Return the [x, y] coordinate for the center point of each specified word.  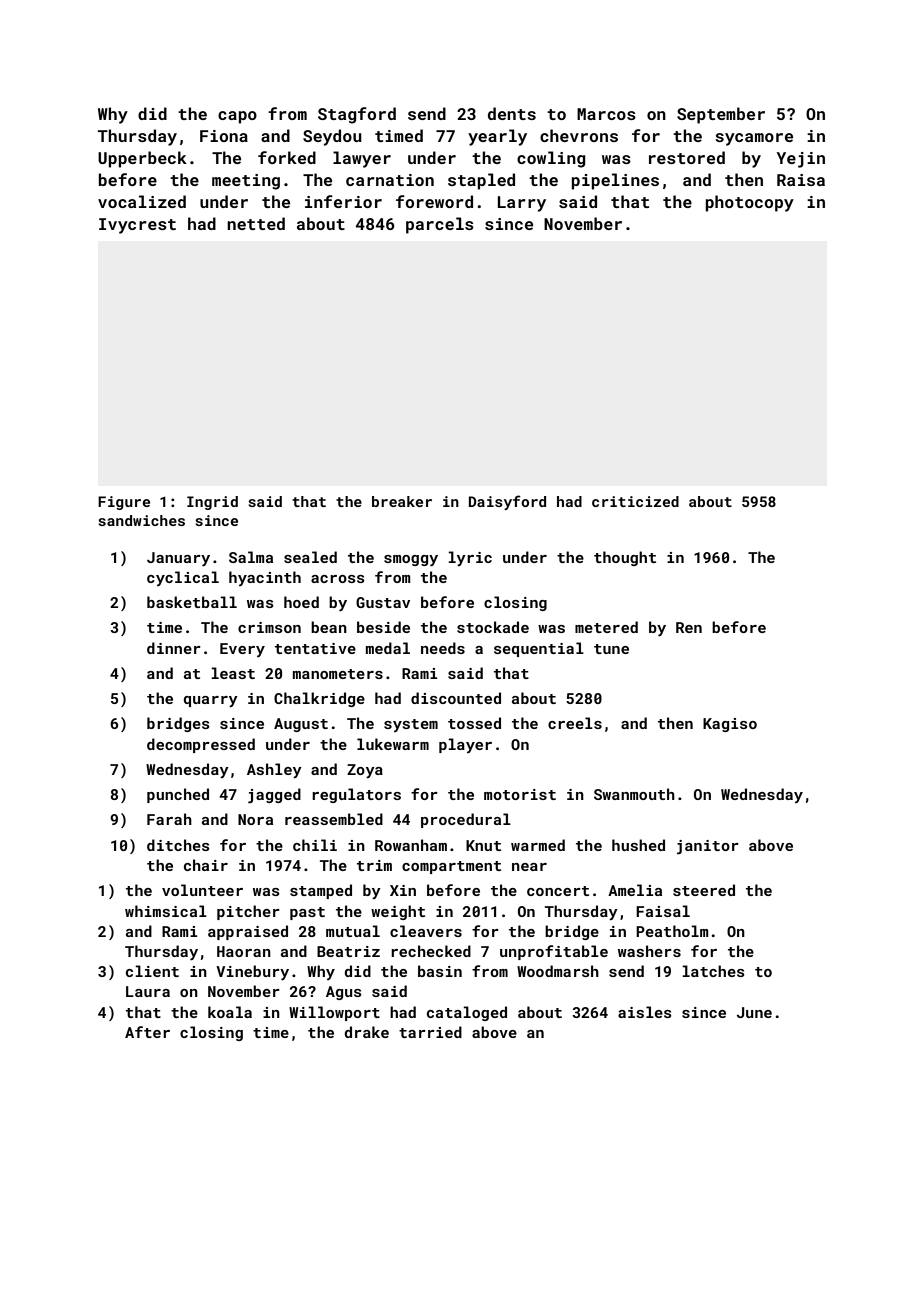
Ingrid [212, 503]
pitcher [248, 912]
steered [704, 890]
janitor [708, 847]
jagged [274, 796]
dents [512, 113]
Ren [689, 627]
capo [237, 117]
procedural [466, 820]
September [721, 115]
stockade [493, 627]
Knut [483, 845]
